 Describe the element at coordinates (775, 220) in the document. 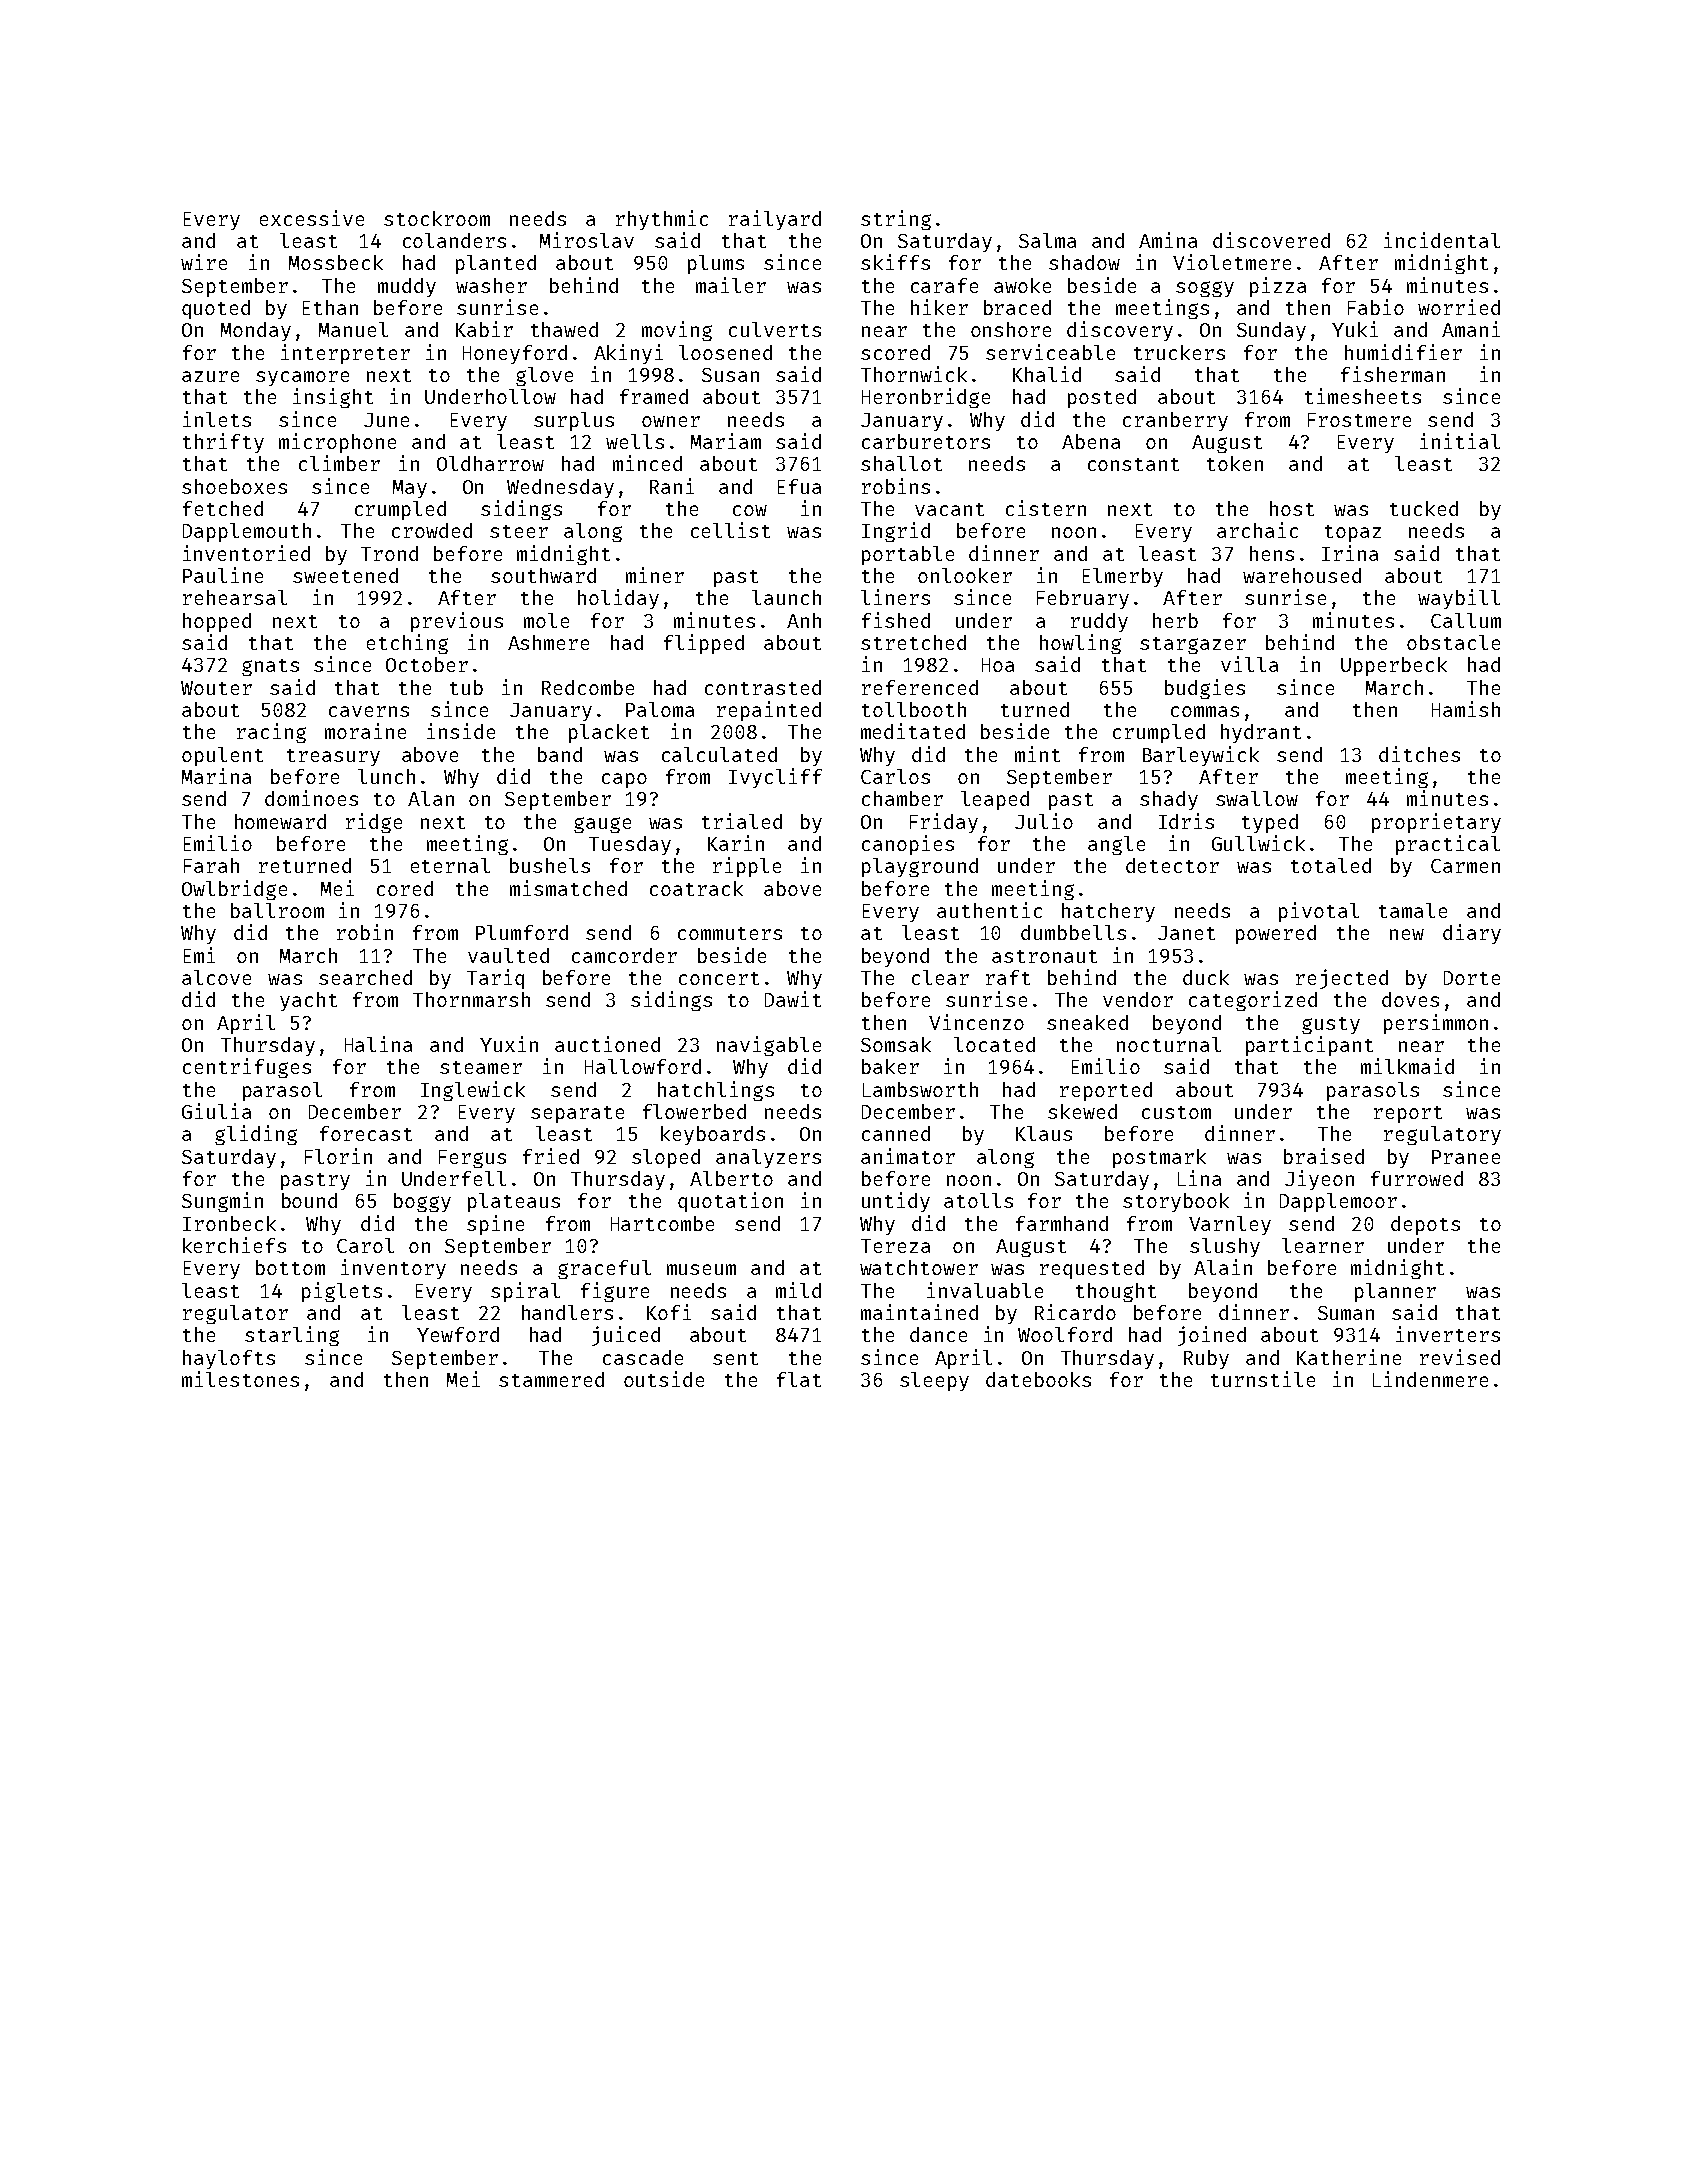

I see `railyard` at that location.
